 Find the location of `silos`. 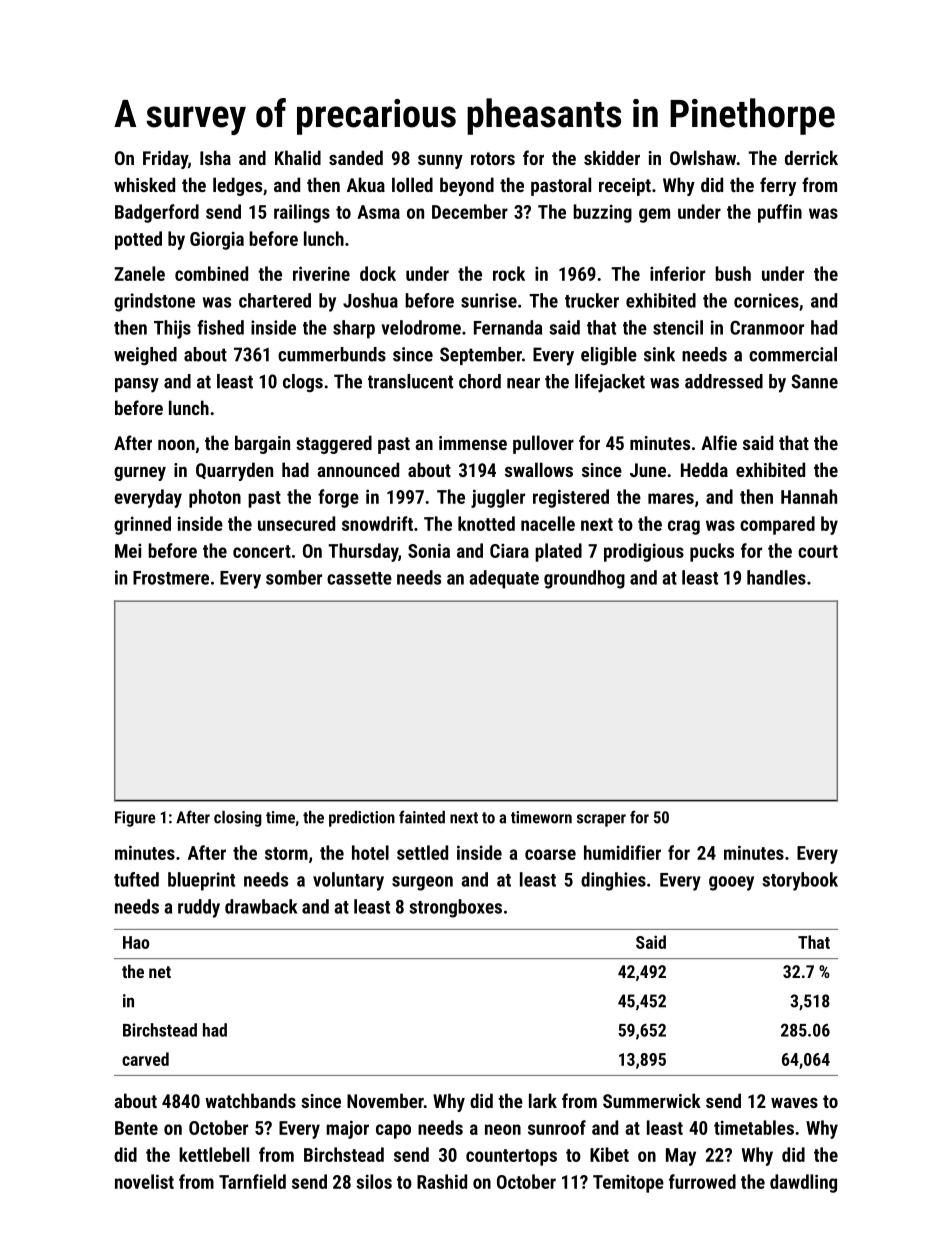

silos is located at coordinates (374, 1181).
